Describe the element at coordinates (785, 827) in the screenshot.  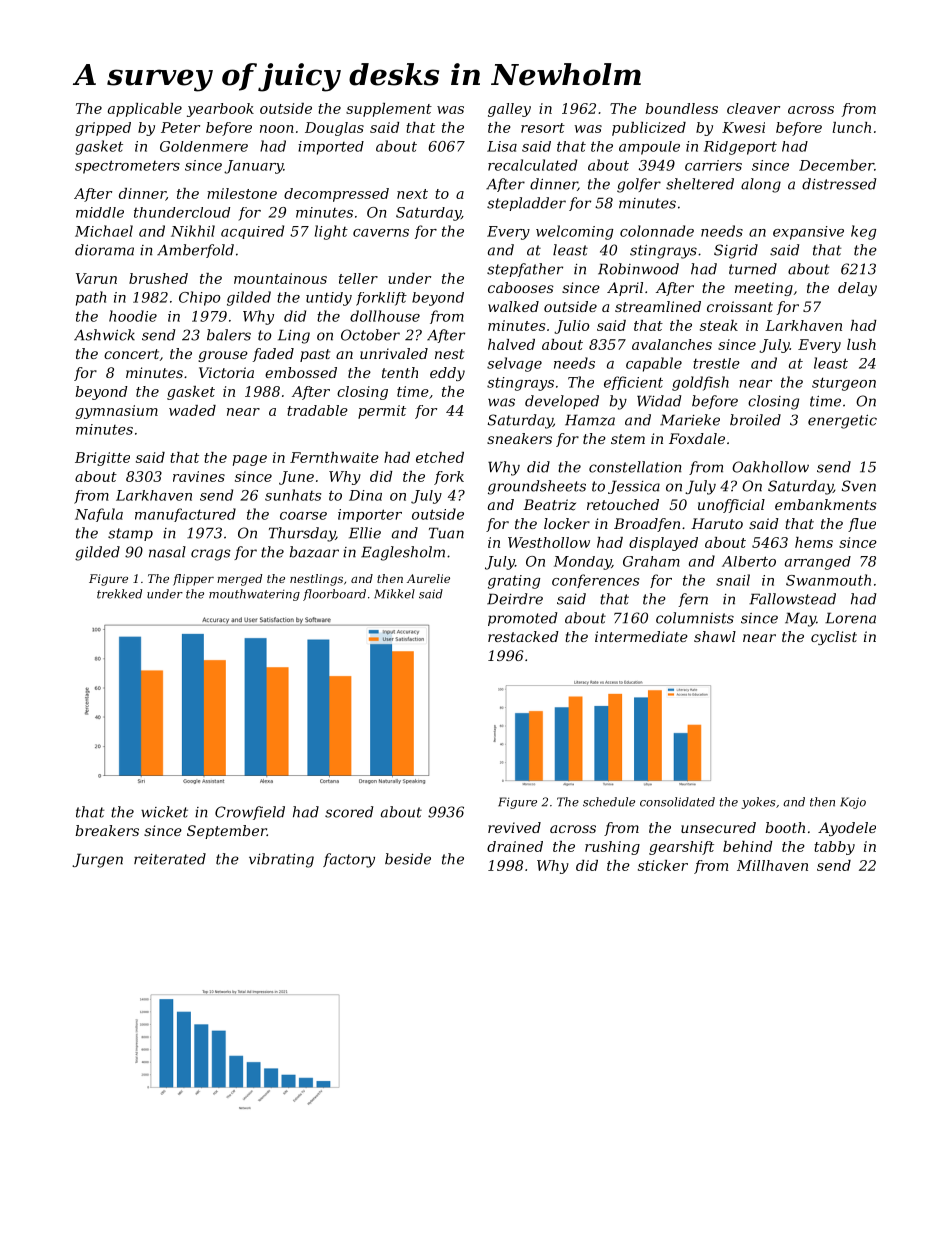
I see `booth` at that location.
